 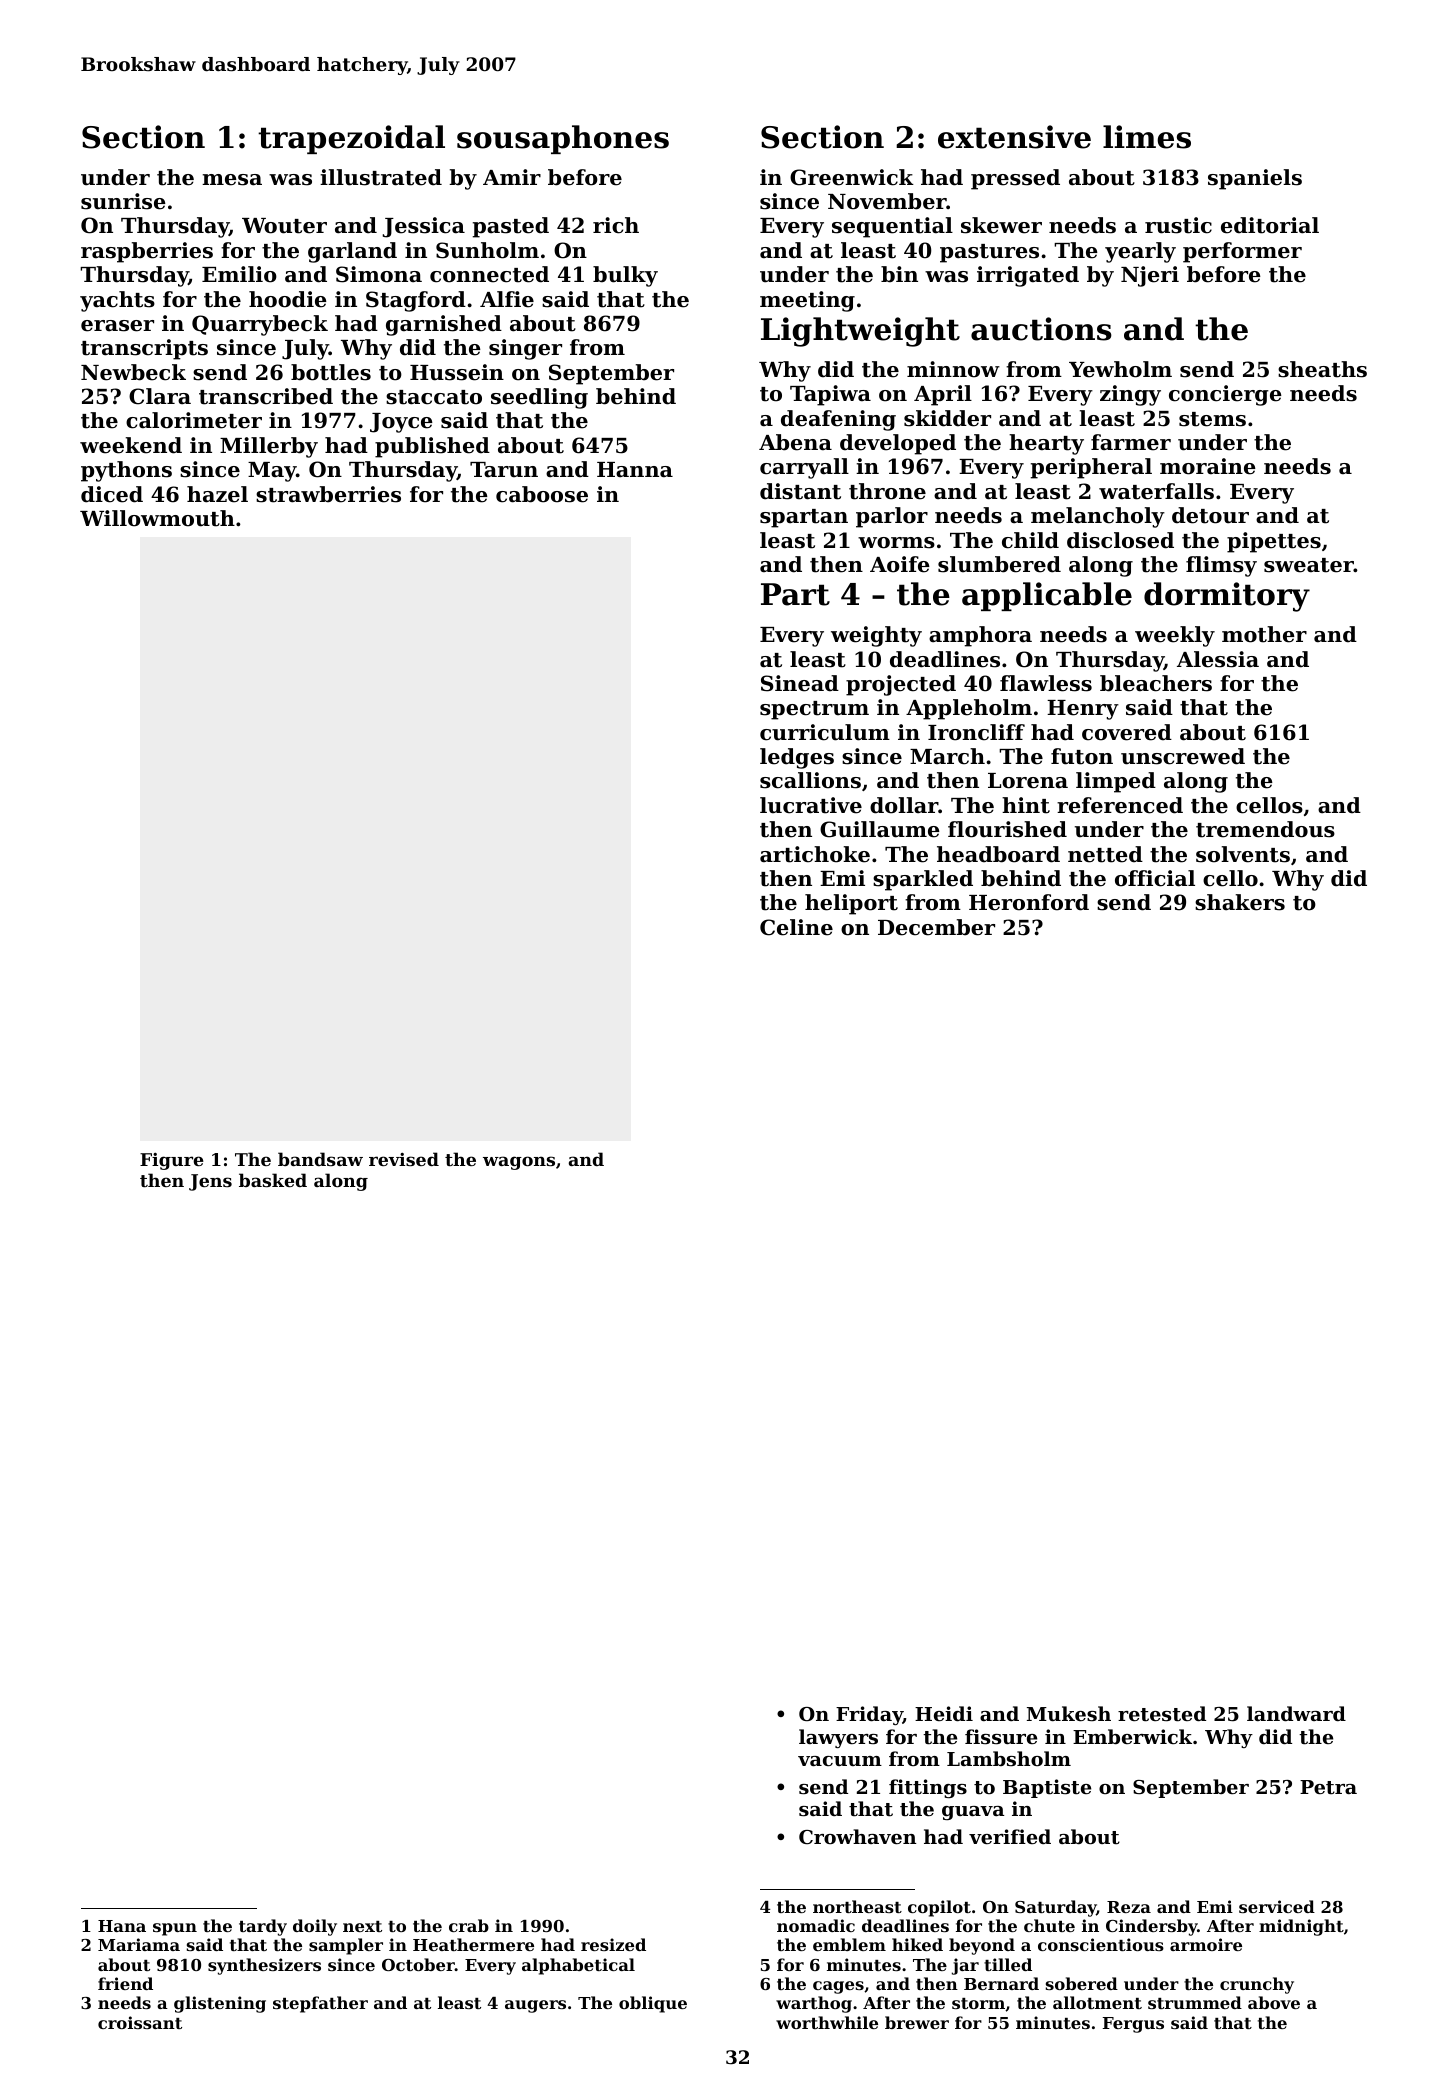 What do you see at coordinates (232, 180) in the screenshot?
I see `mesa` at bounding box center [232, 180].
